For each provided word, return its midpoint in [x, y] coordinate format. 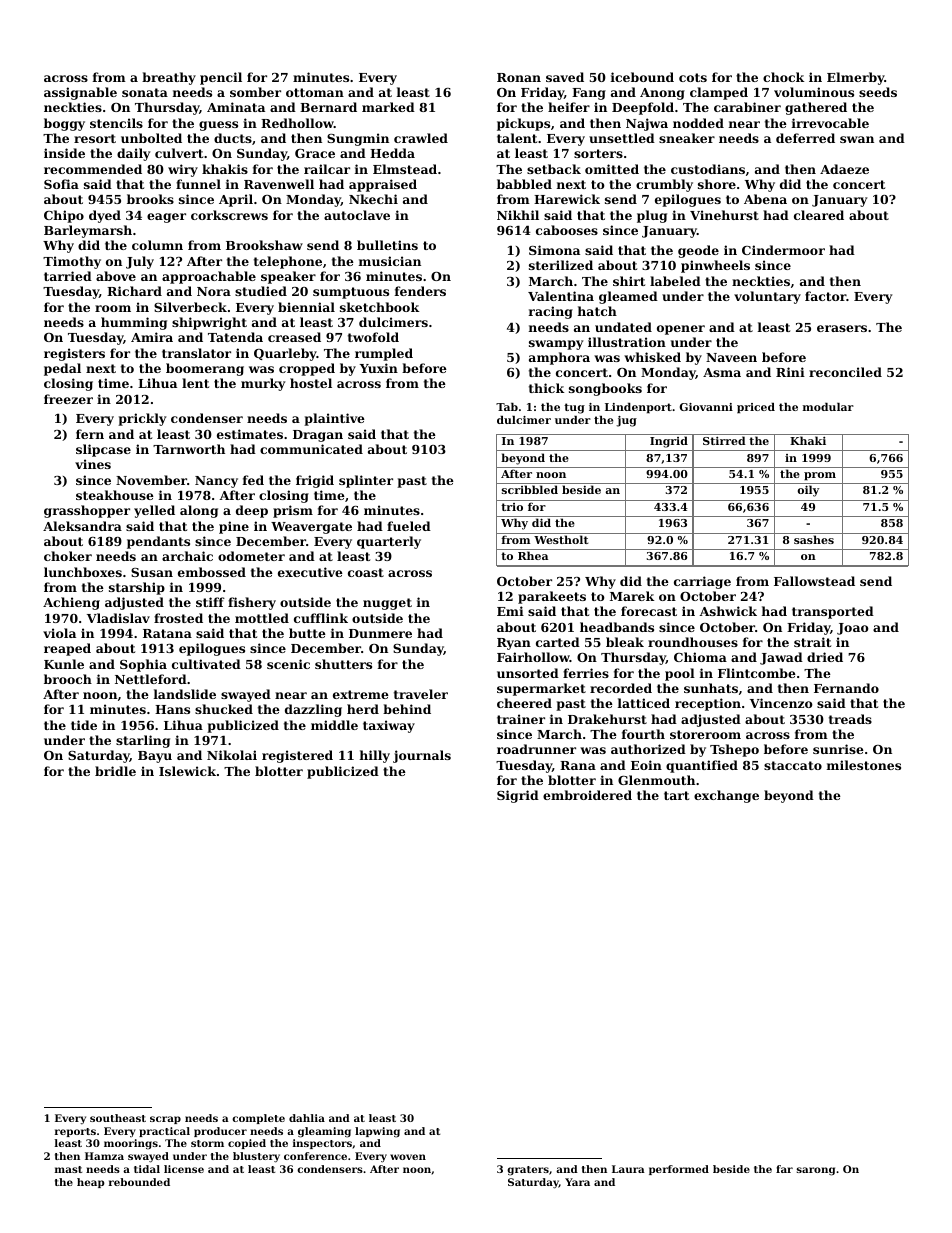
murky [263, 384]
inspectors [322, 1144]
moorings [131, 1144]
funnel [198, 184]
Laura [628, 1169]
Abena [765, 199]
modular [828, 407]
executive [310, 572]
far [784, 1169]
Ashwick [728, 611]
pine [234, 527]
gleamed [628, 297]
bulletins [387, 245]
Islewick [187, 771]
